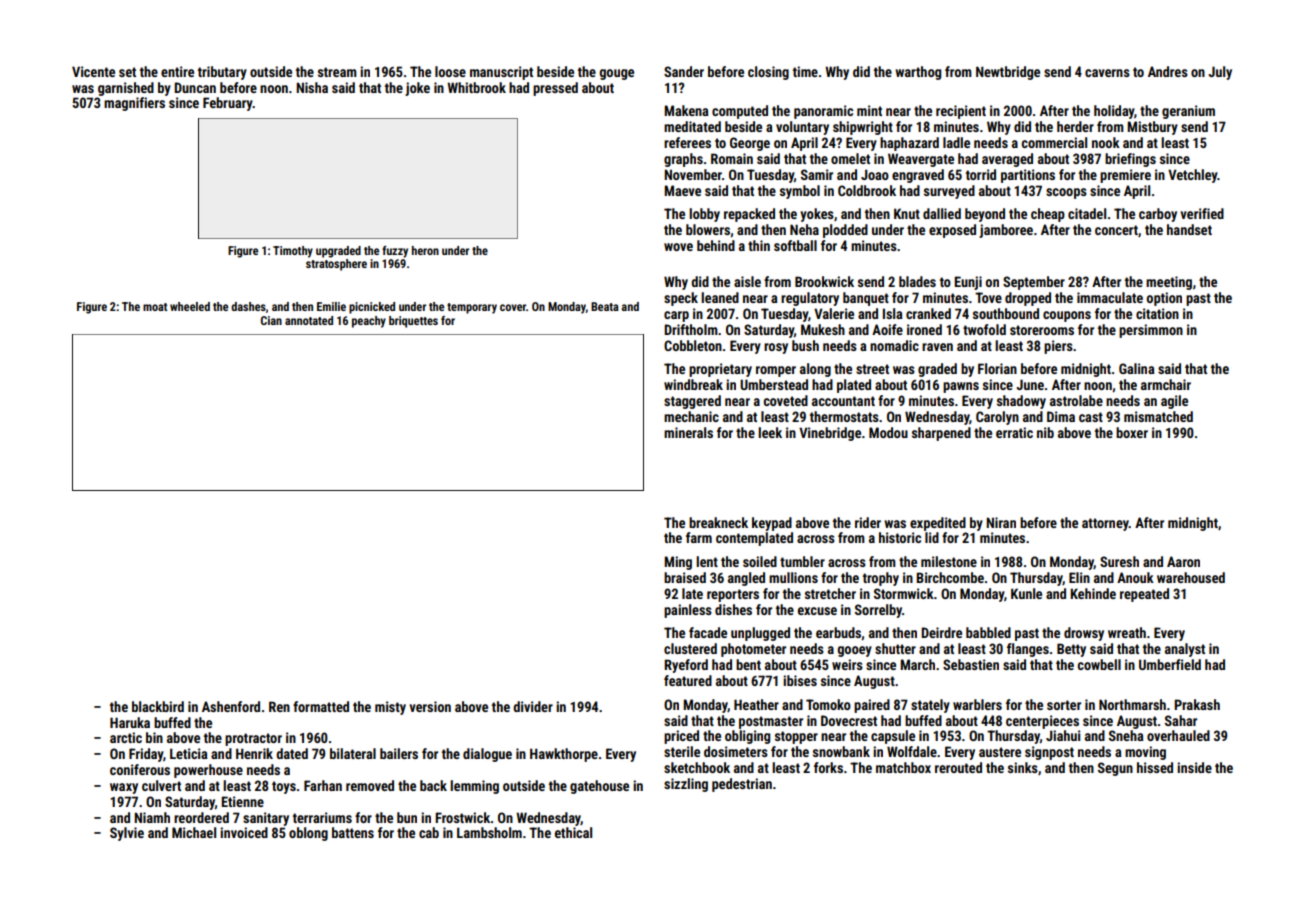  I want to click on nook, so click(1106, 142).
